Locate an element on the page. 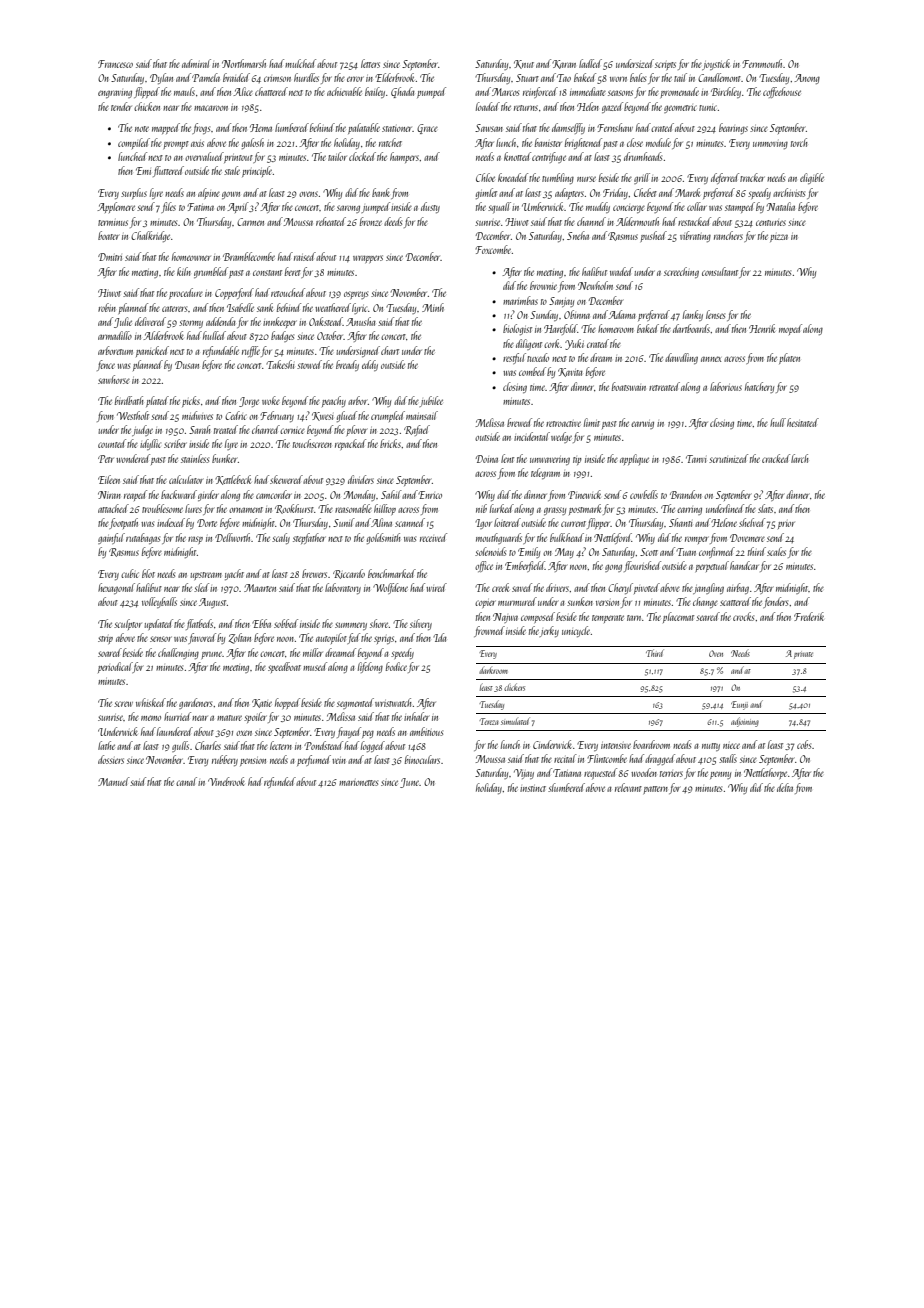 The height and width of the image is (1308, 924). instinct is located at coordinates (533, 789).
